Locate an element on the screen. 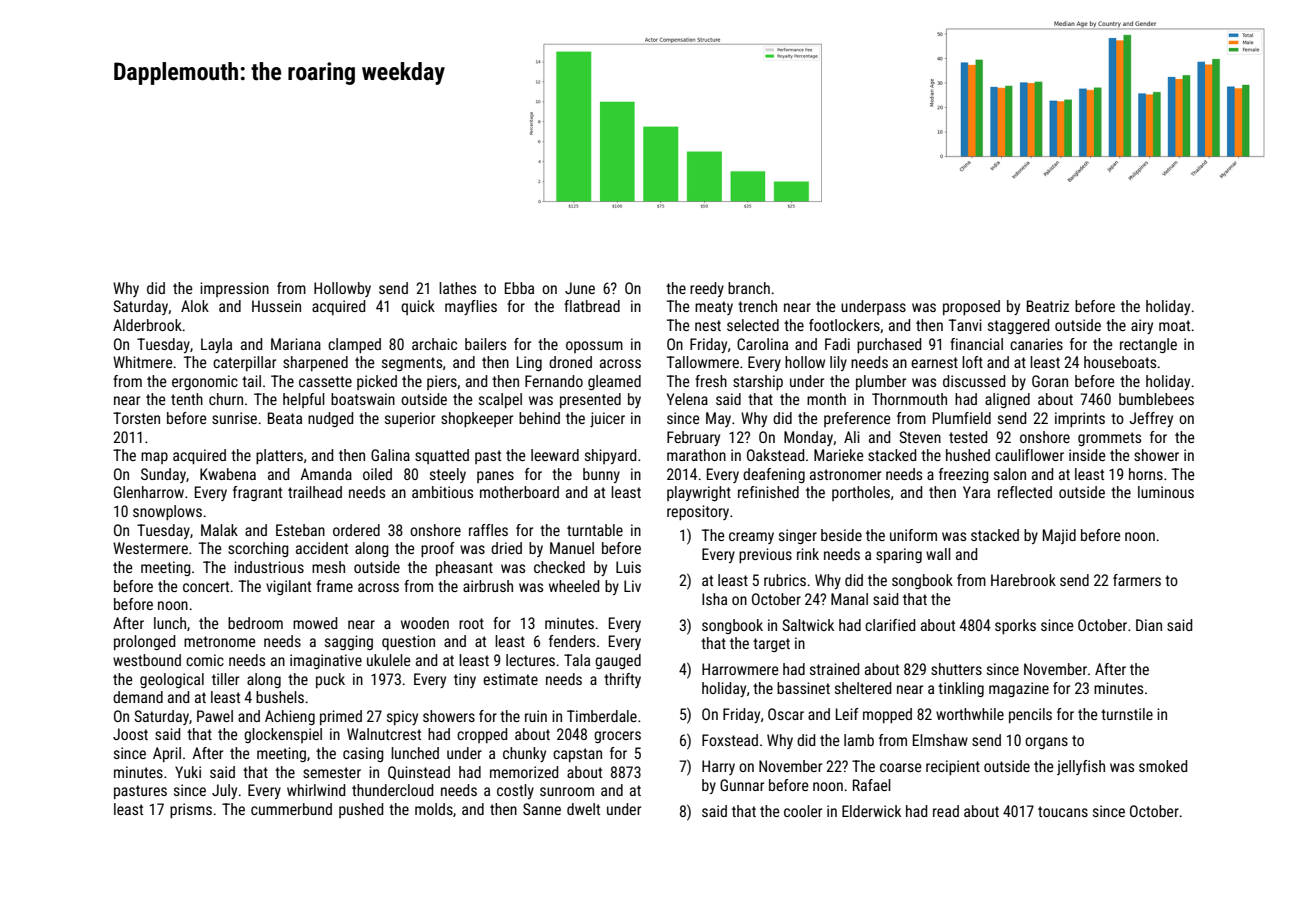 This screenshot has width=1308, height=924. creamy is located at coordinates (751, 538).
